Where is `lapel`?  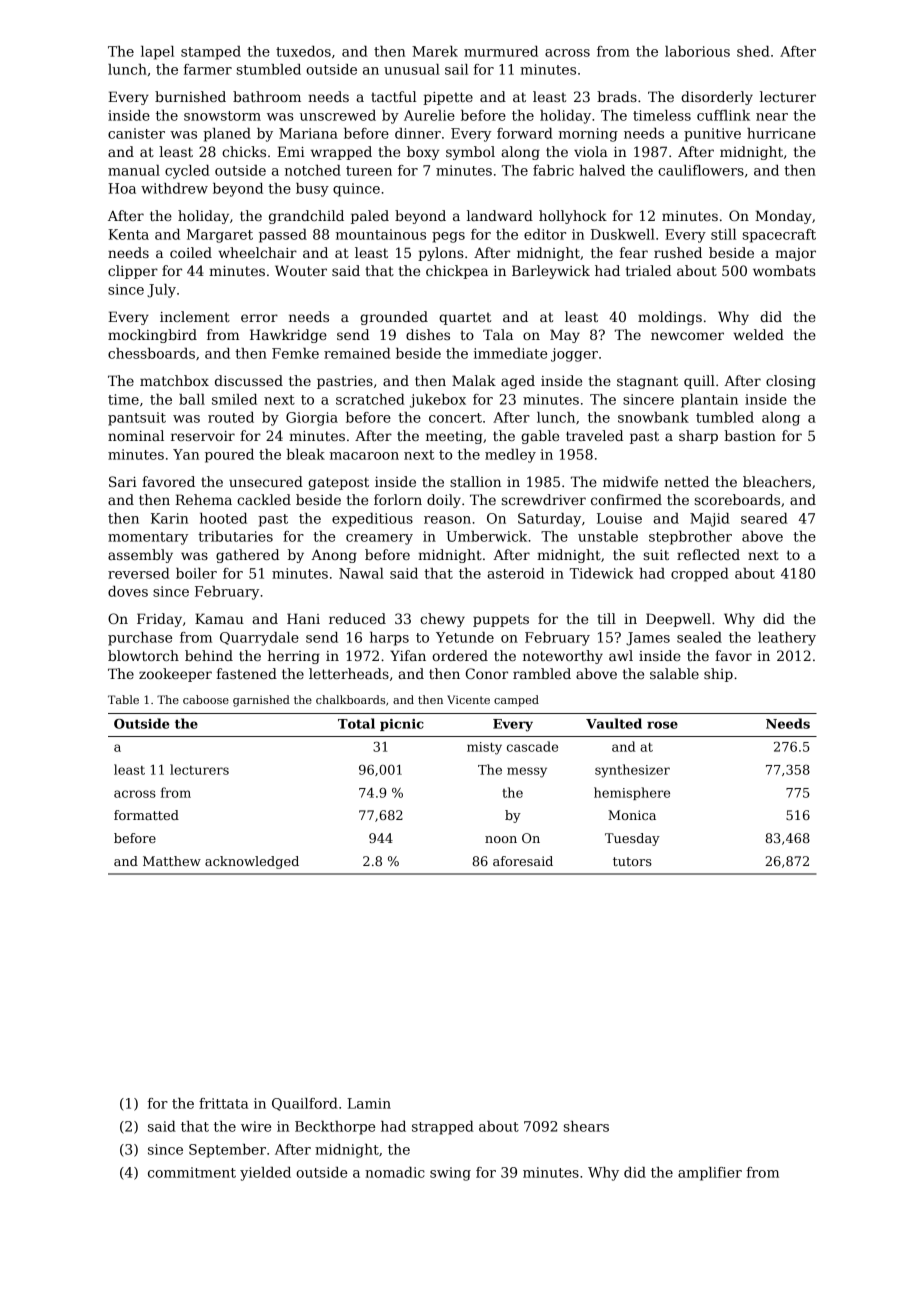
lapel is located at coordinates (157, 53).
